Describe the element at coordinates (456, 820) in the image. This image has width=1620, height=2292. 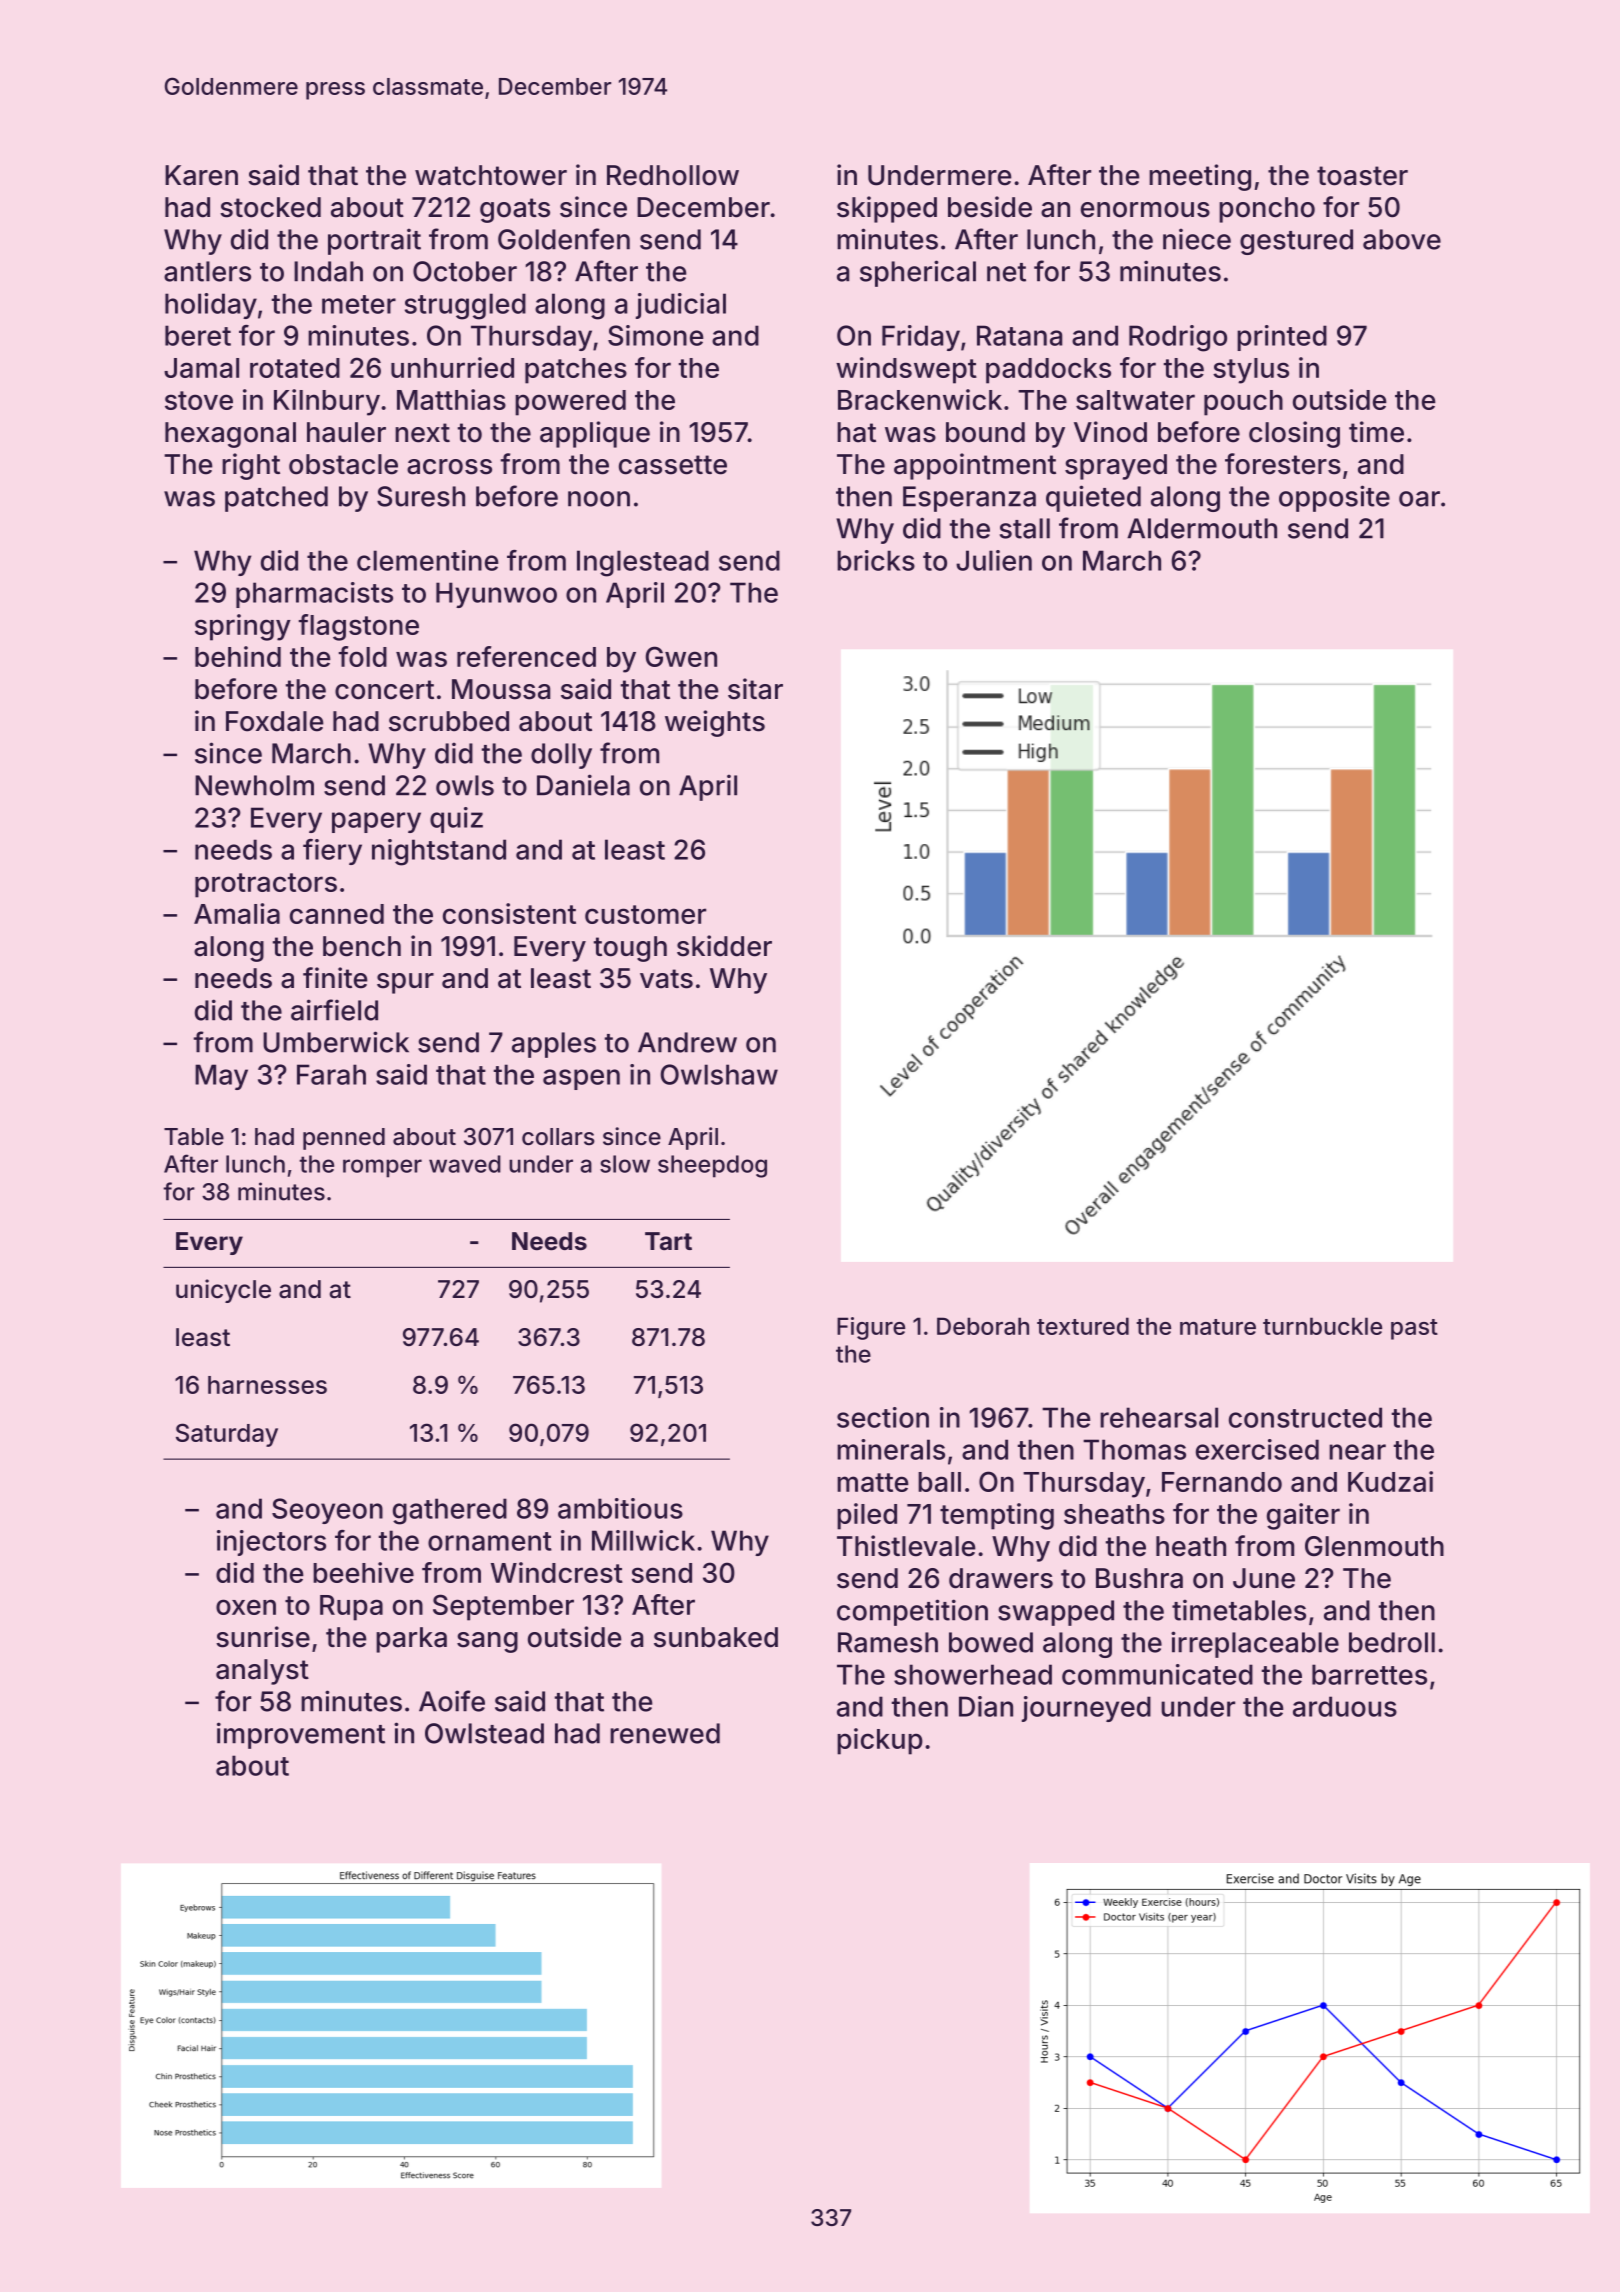
I see `quiz` at that location.
